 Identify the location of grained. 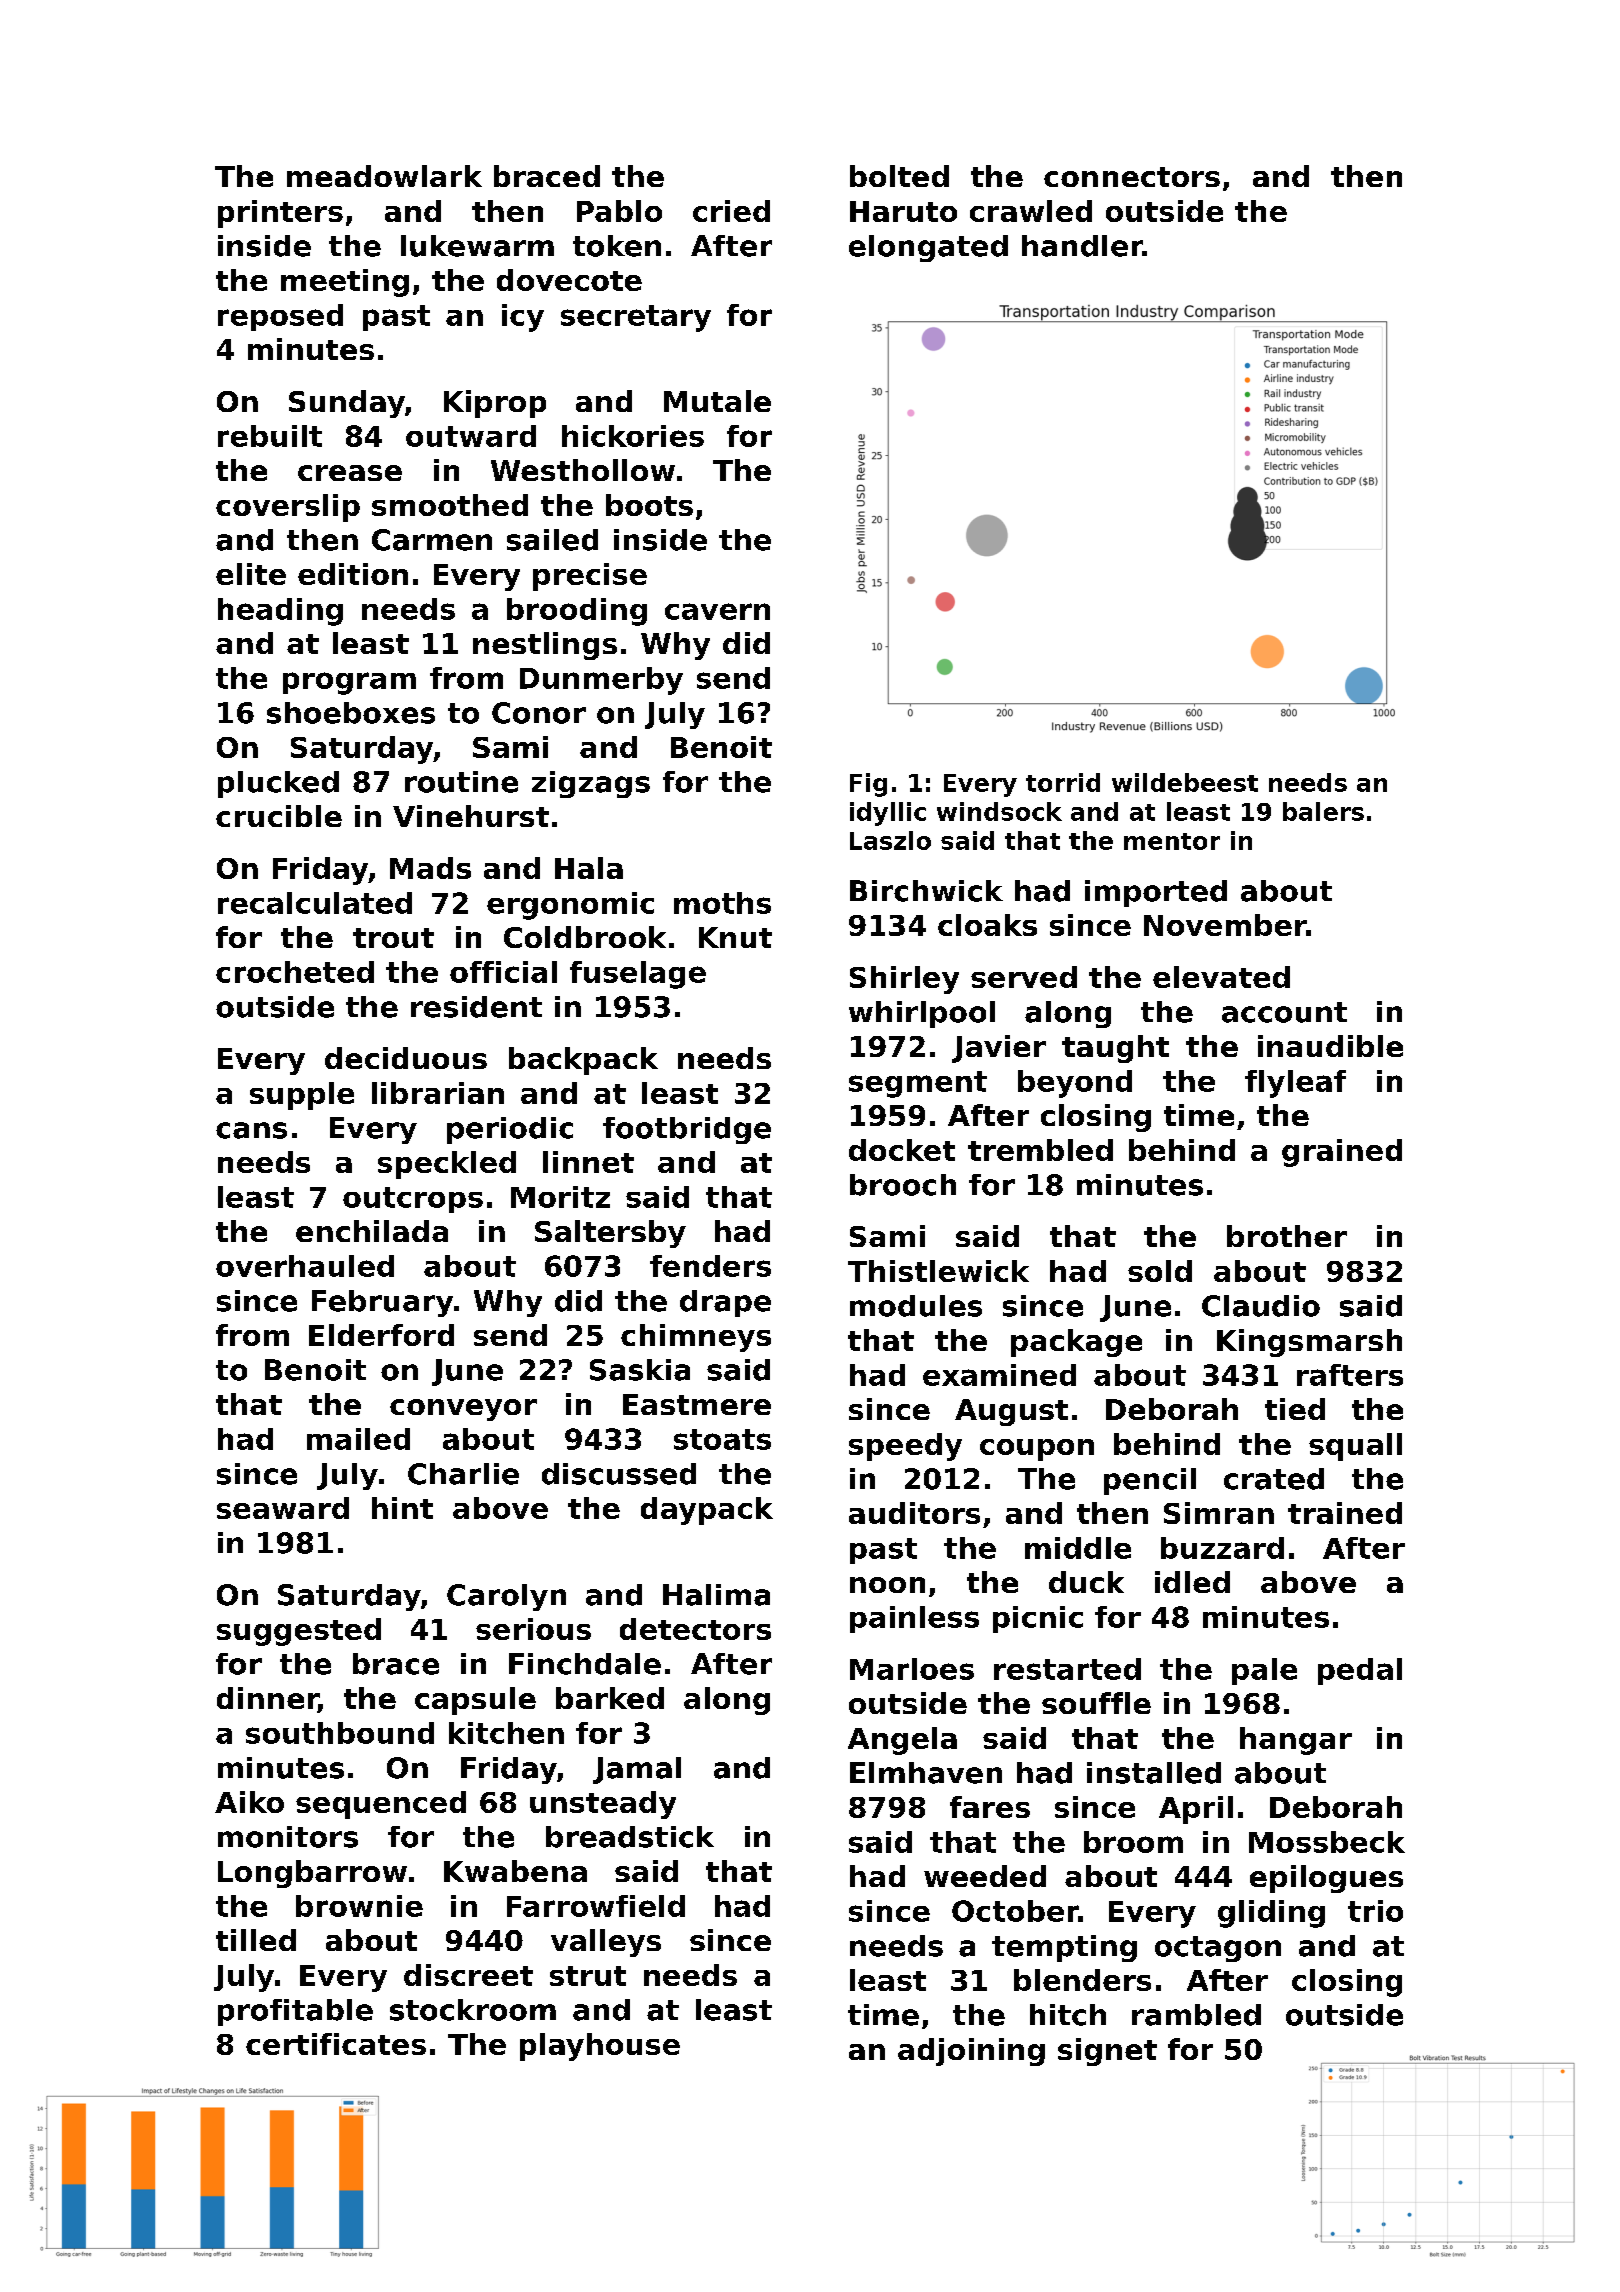
(1342, 1153).
